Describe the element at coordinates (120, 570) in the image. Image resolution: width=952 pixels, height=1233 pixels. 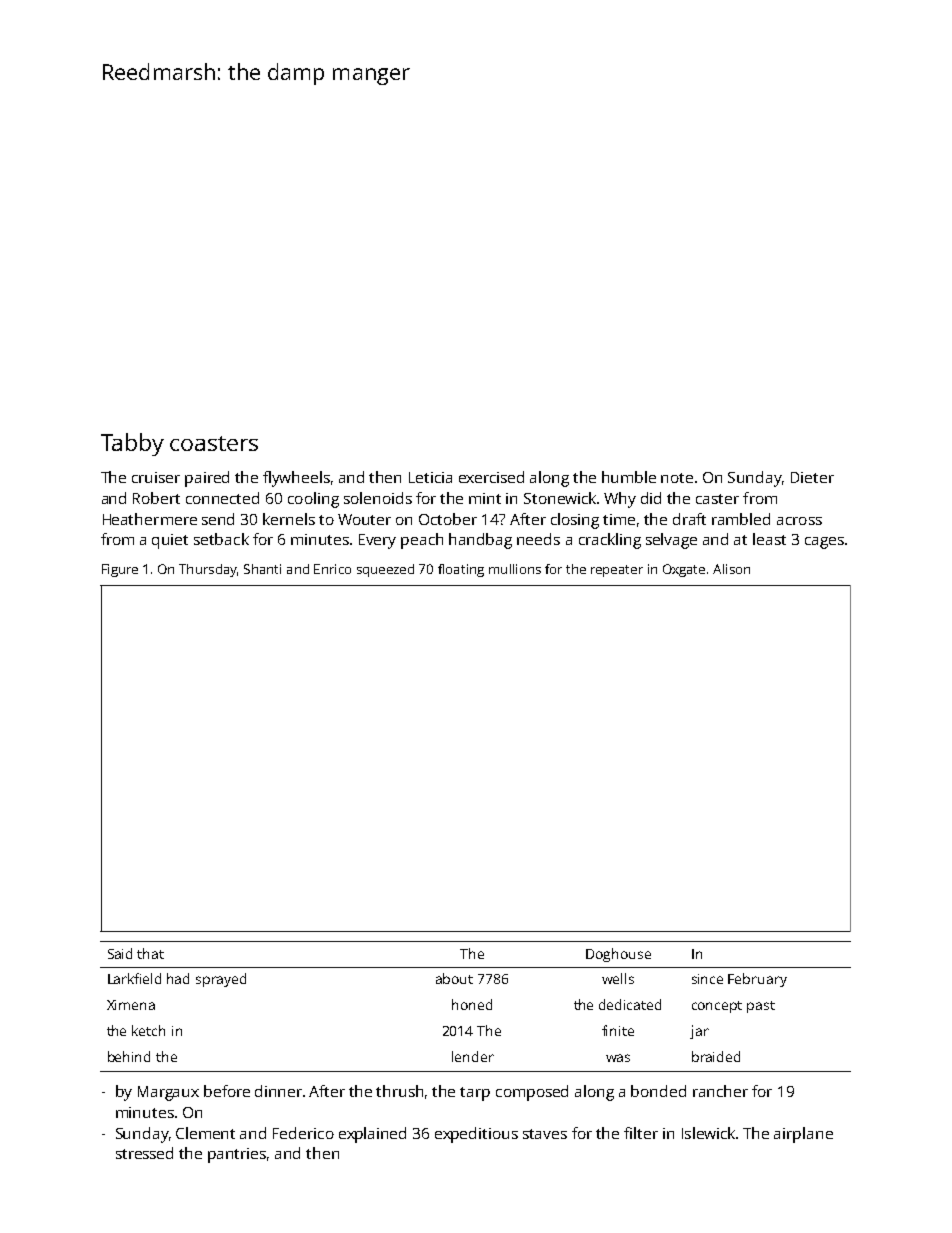
I see `Figure` at that location.
